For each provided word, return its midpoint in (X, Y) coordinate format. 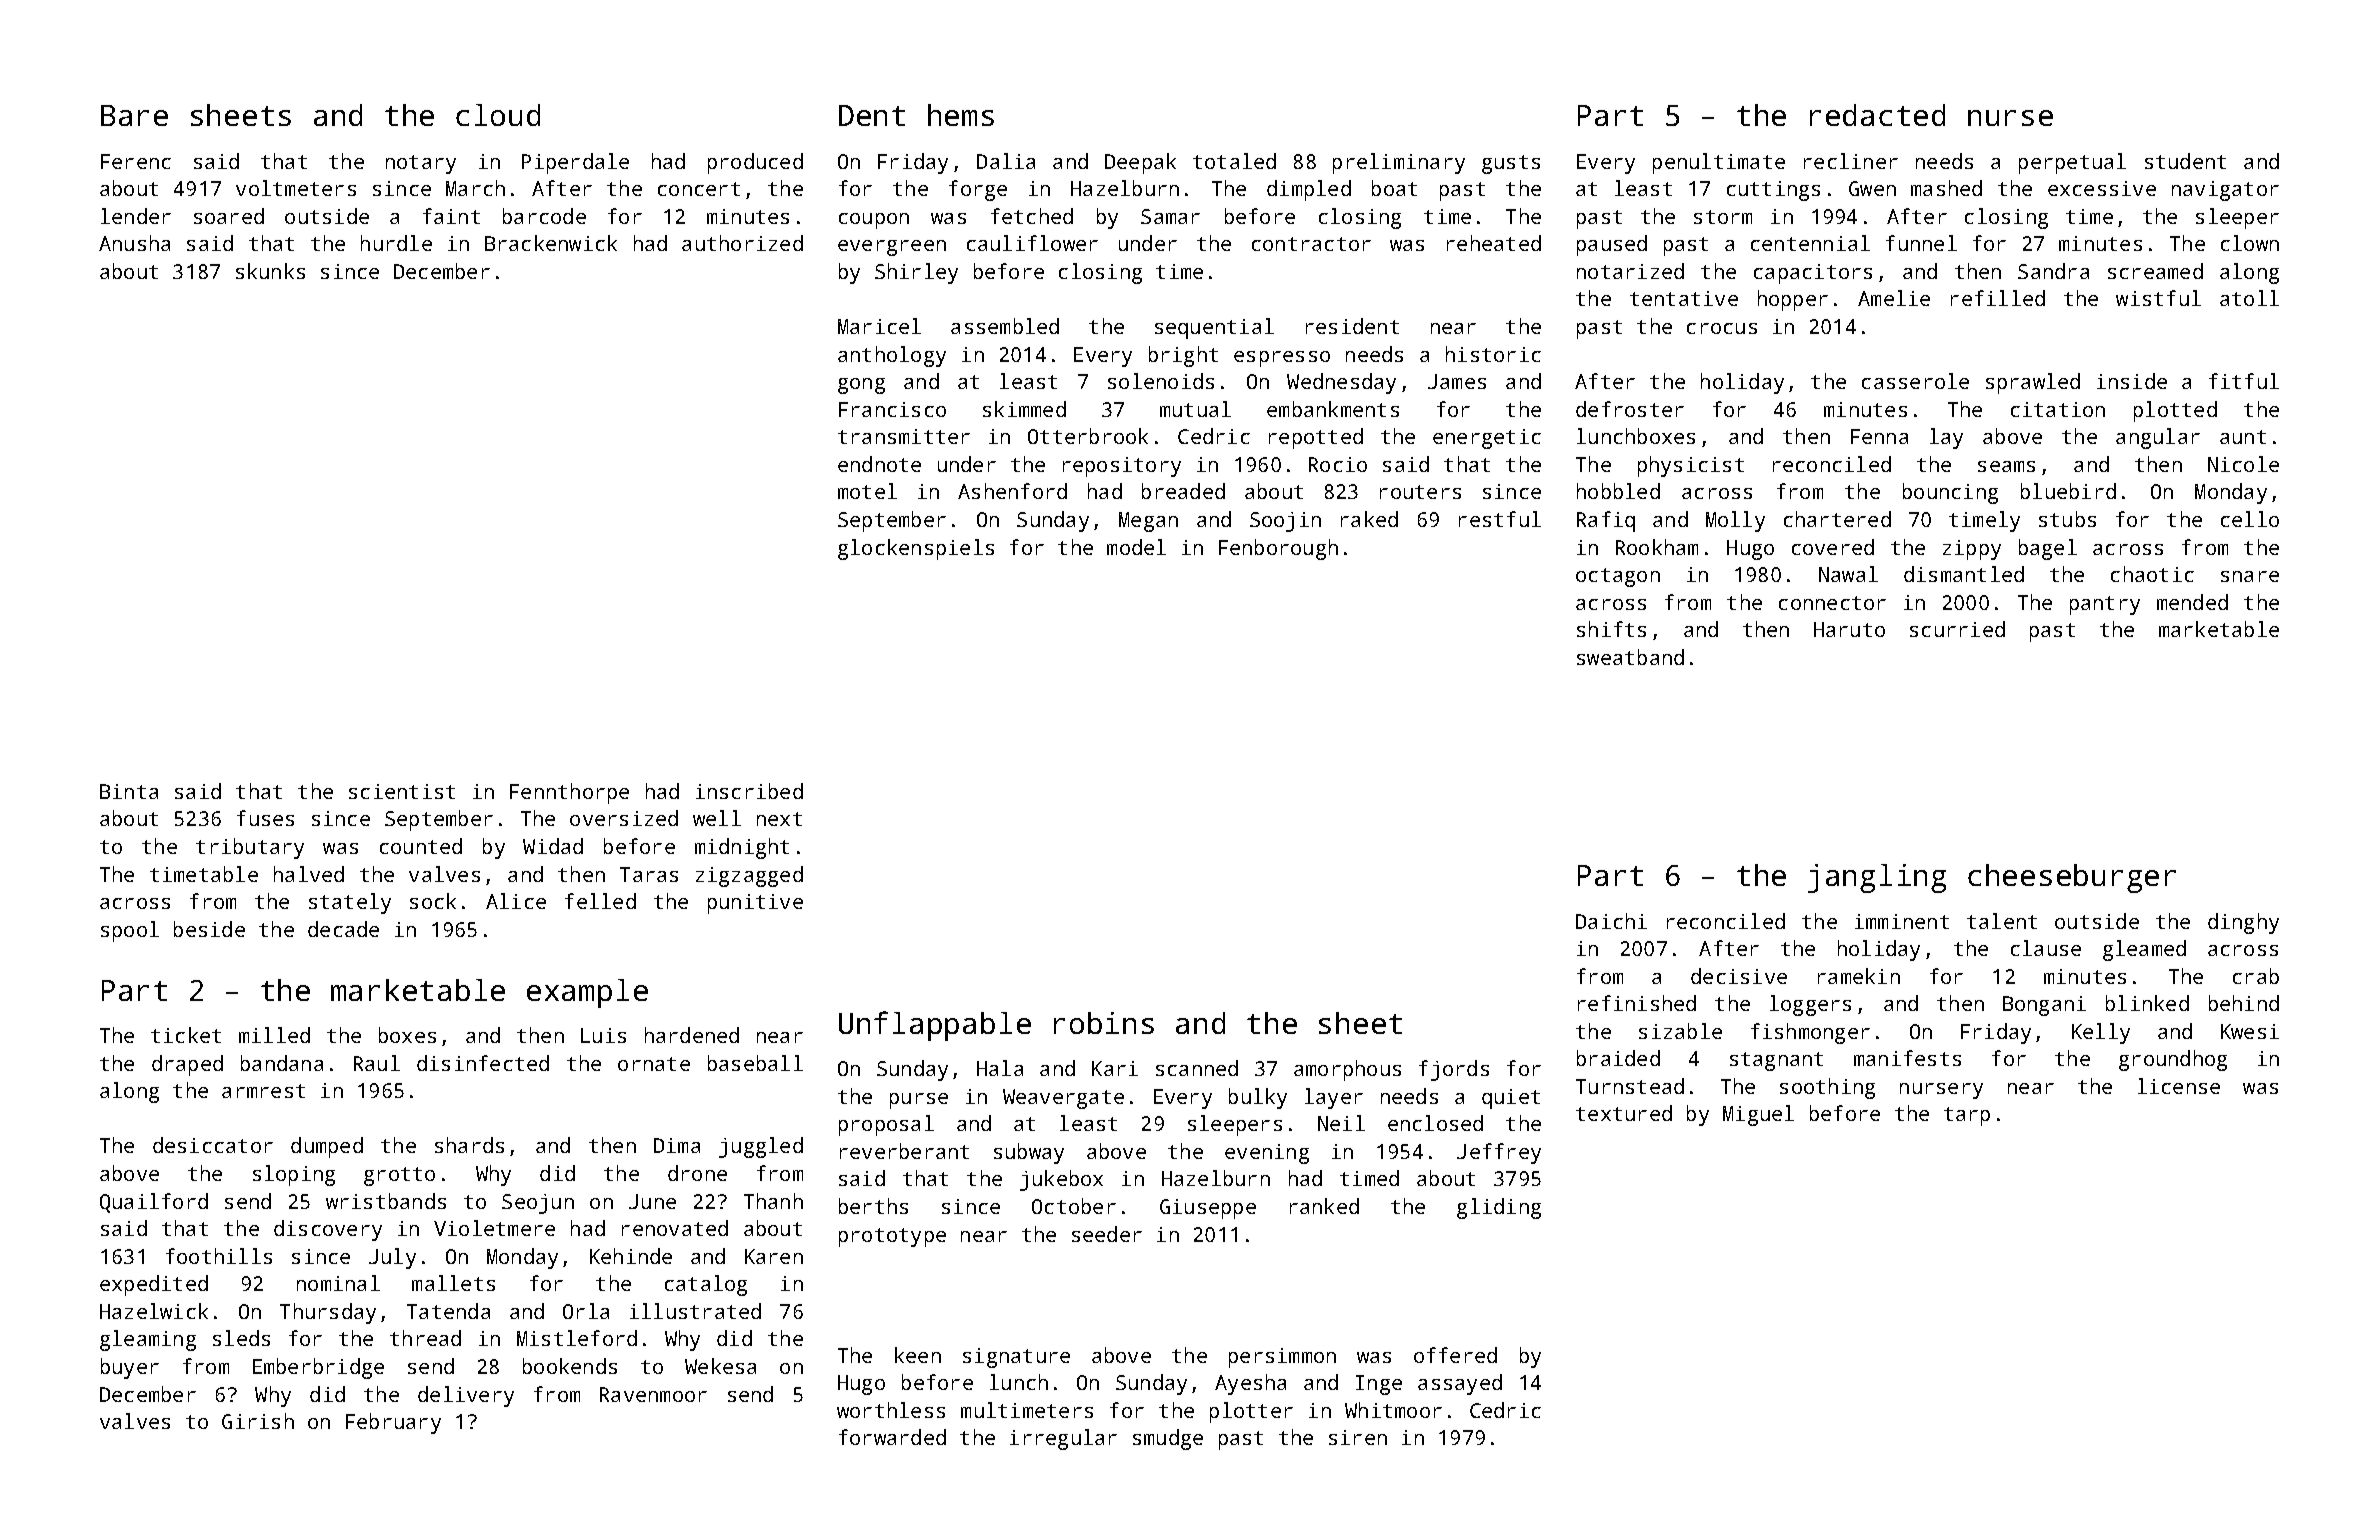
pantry (2105, 605)
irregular (1063, 1439)
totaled (1234, 161)
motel (867, 491)
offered (1455, 1355)
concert (699, 189)
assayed (1460, 1384)
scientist (402, 791)
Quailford (154, 1203)
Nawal (1848, 574)
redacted (1877, 115)
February (393, 1423)
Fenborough (1278, 549)
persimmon (1282, 1358)
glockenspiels (916, 549)
